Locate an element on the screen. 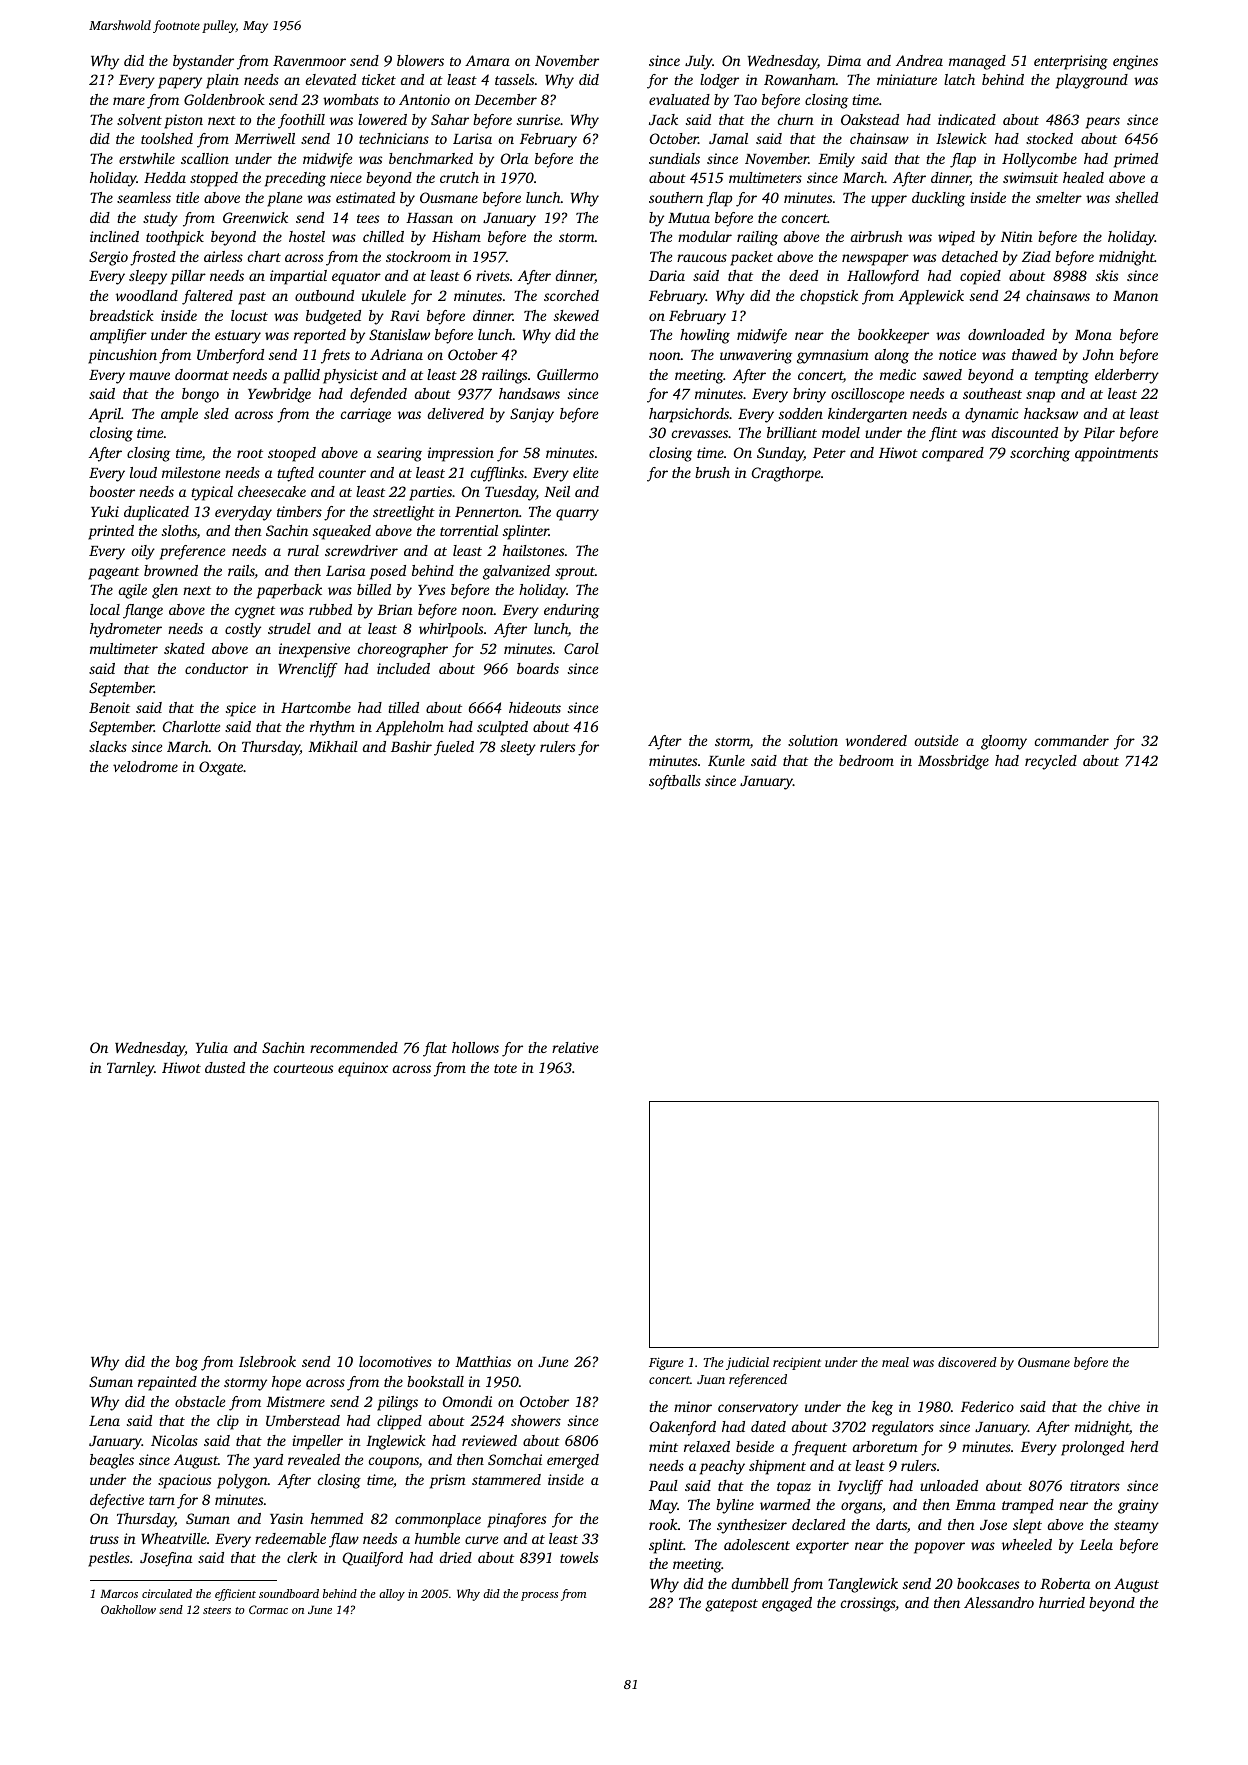  soundboard is located at coordinates (289, 1593).
